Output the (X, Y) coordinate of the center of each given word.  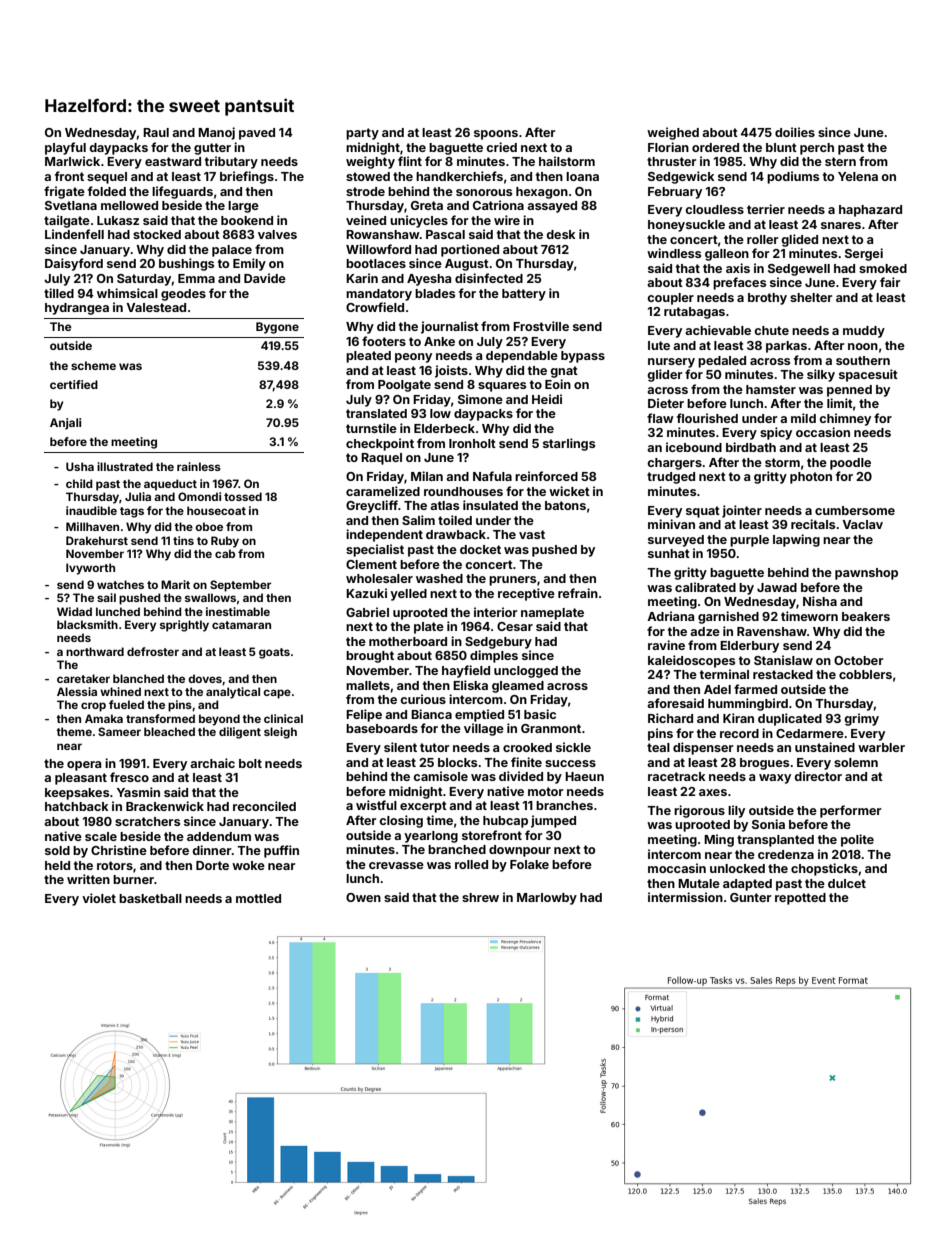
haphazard (870, 211)
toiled (455, 520)
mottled (258, 898)
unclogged (526, 672)
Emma (196, 278)
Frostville (541, 326)
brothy (767, 299)
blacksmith (87, 624)
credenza (786, 854)
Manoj (216, 133)
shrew (480, 897)
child (79, 483)
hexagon (542, 193)
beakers (866, 616)
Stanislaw (783, 660)
